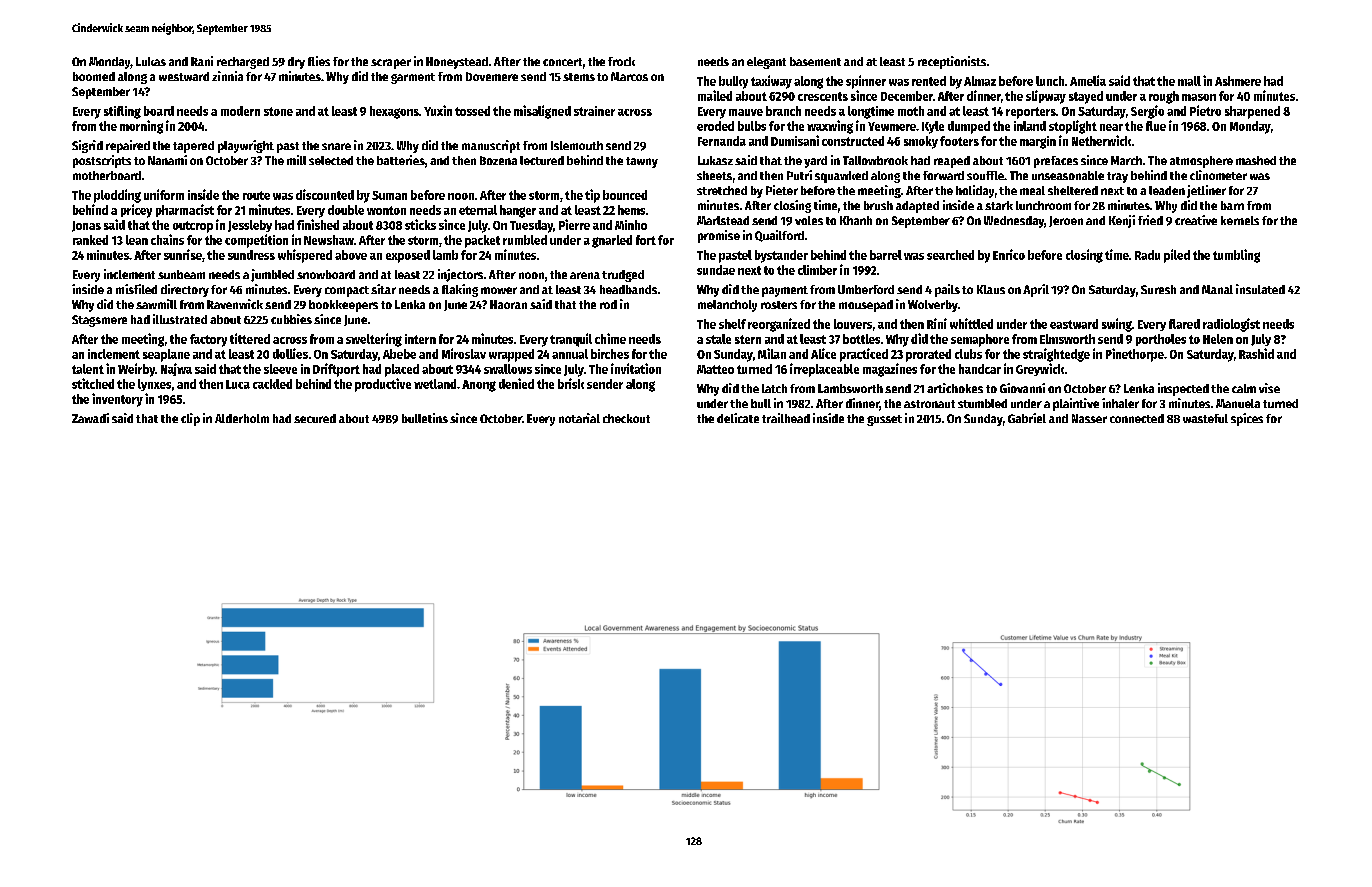  I want to click on insulated, so click(1260, 289).
